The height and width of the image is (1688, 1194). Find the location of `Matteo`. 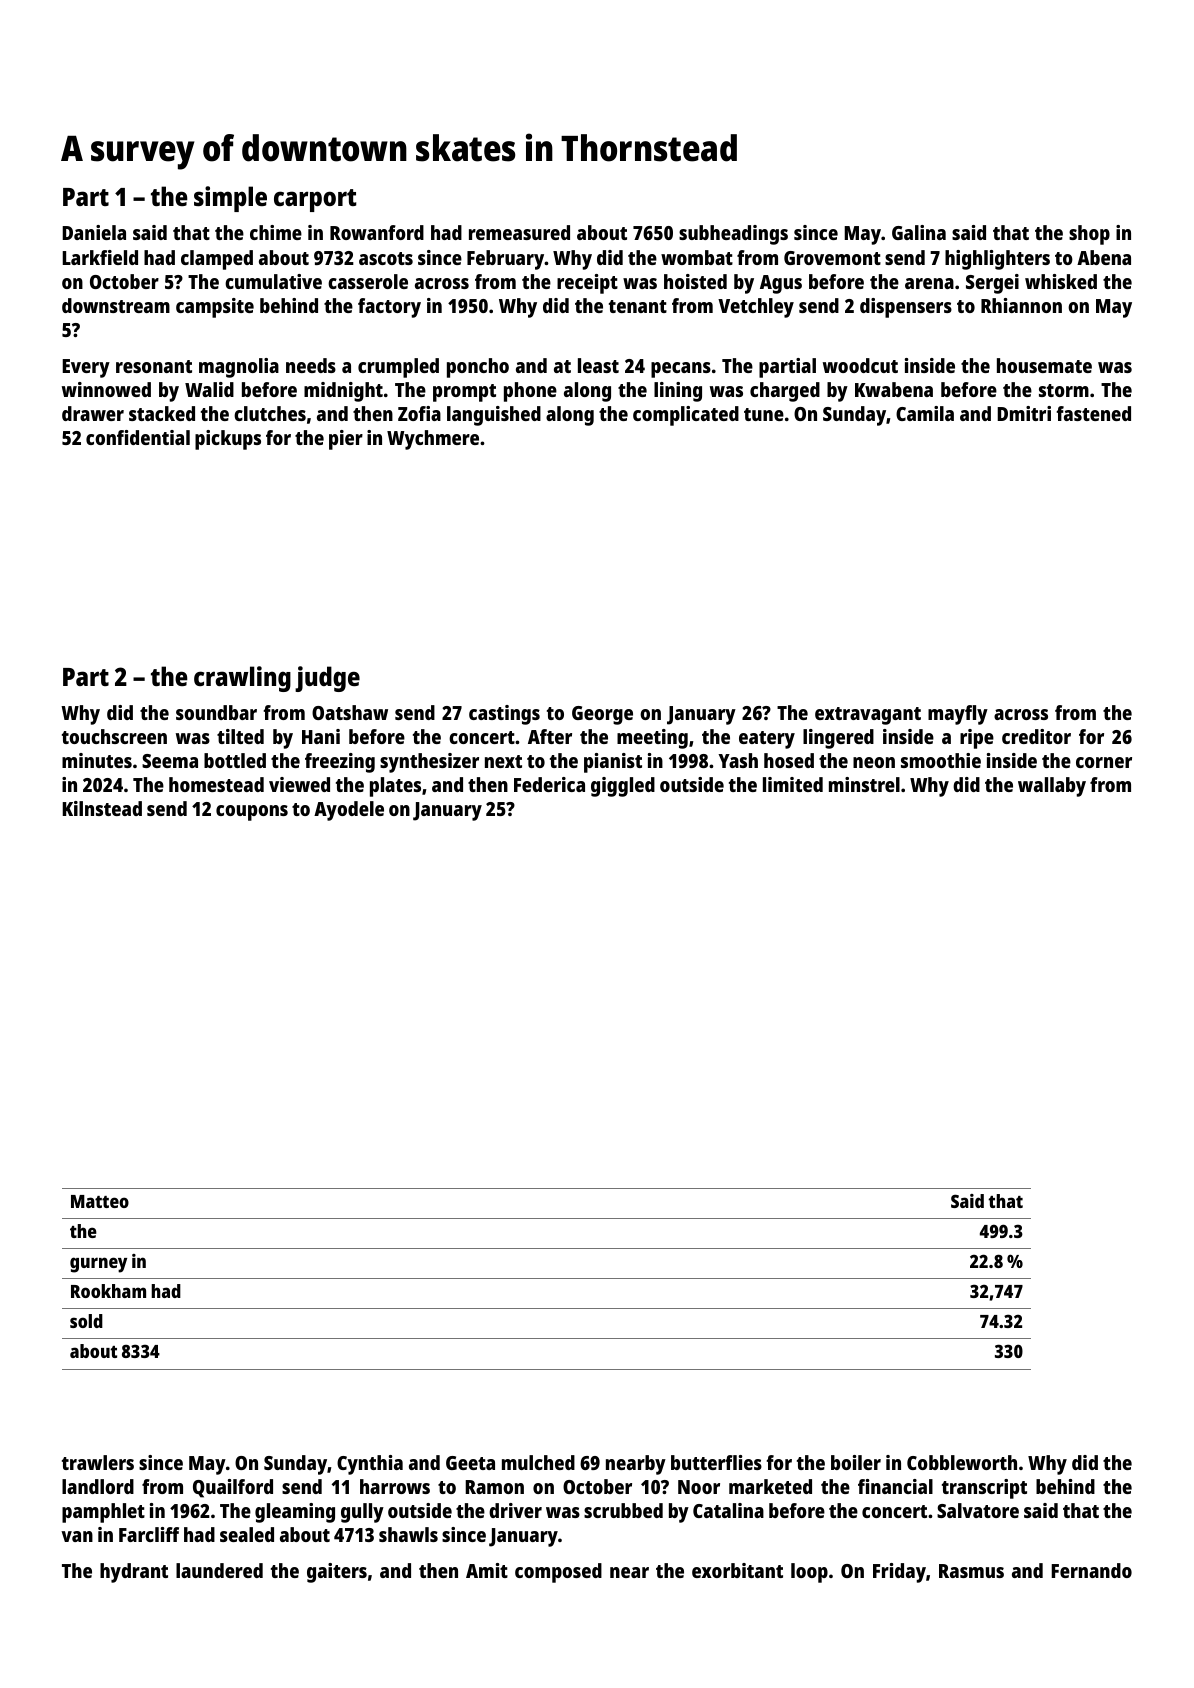

Matteo is located at coordinates (100, 1201).
